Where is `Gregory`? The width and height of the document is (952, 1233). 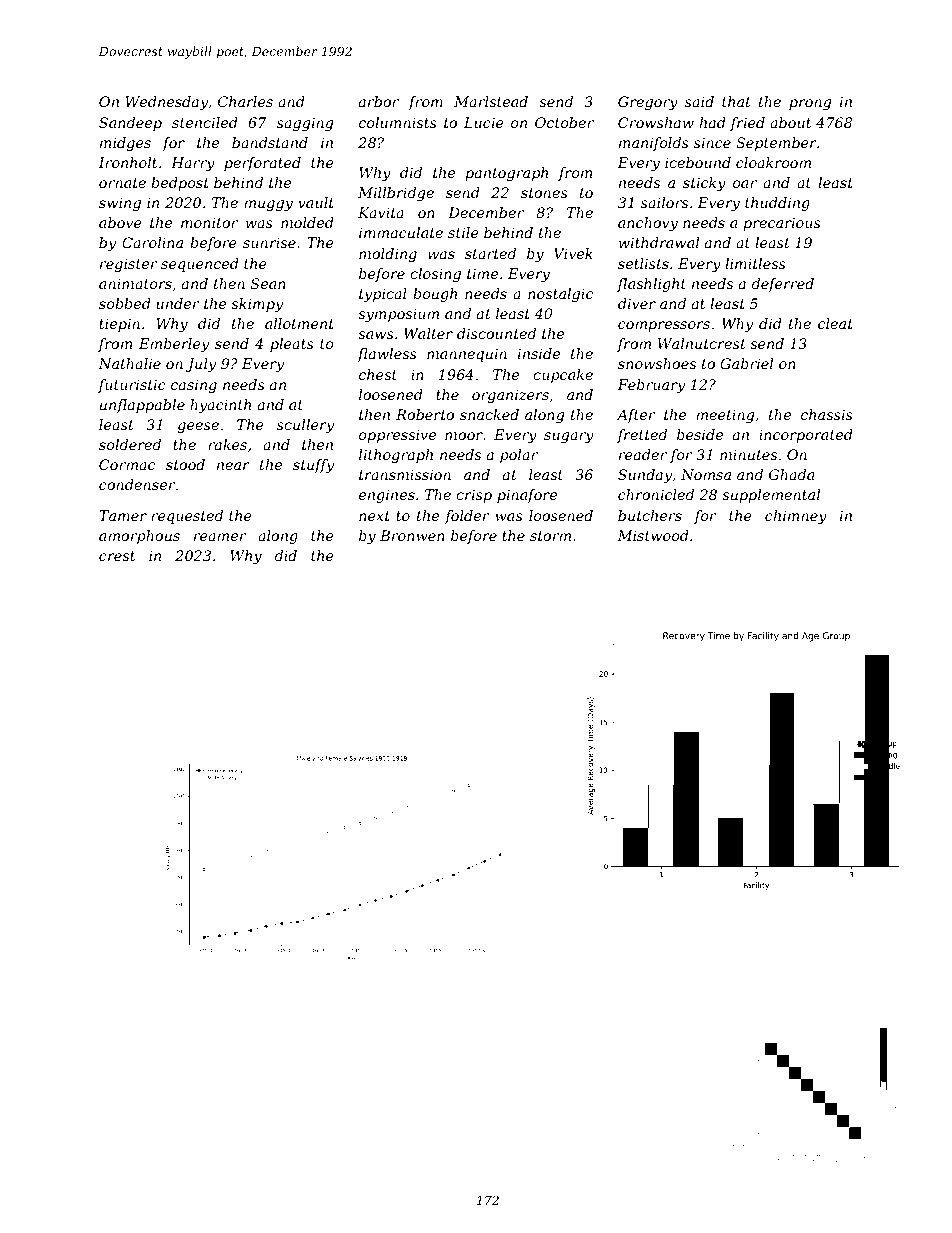
Gregory is located at coordinates (648, 103).
